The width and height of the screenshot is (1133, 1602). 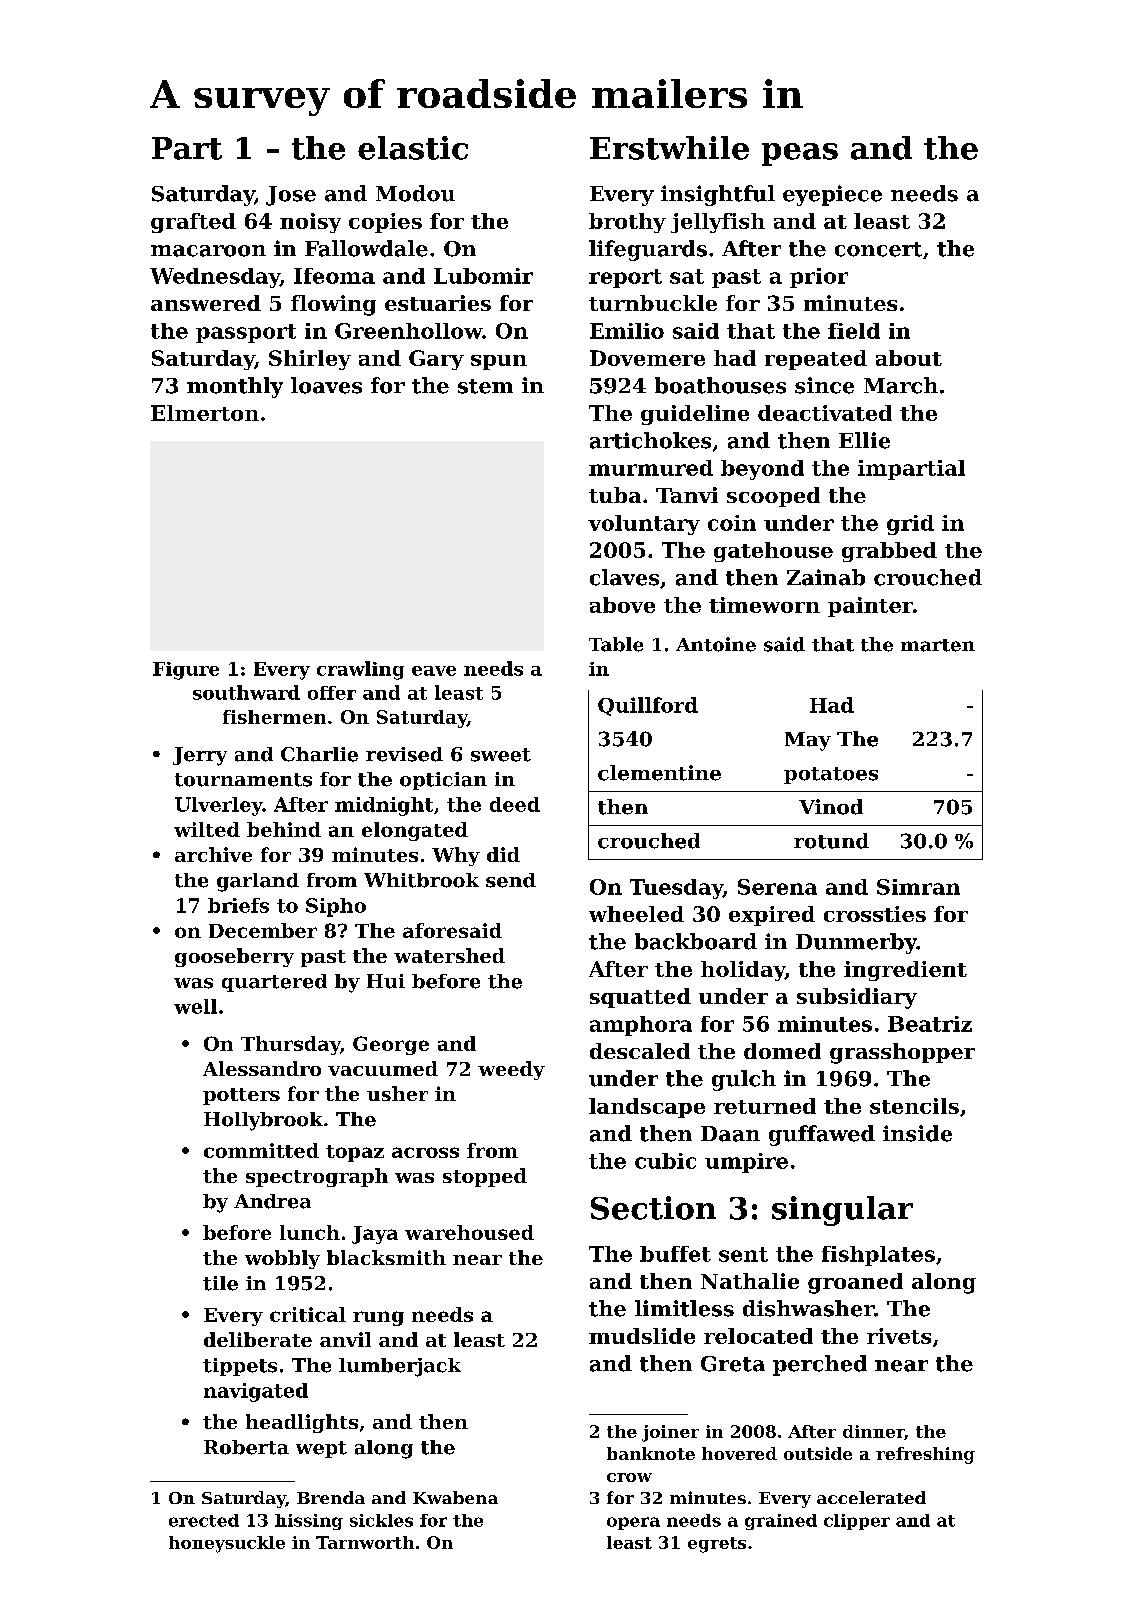 What do you see at coordinates (938, 645) in the screenshot?
I see `marten` at bounding box center [938, 645].
